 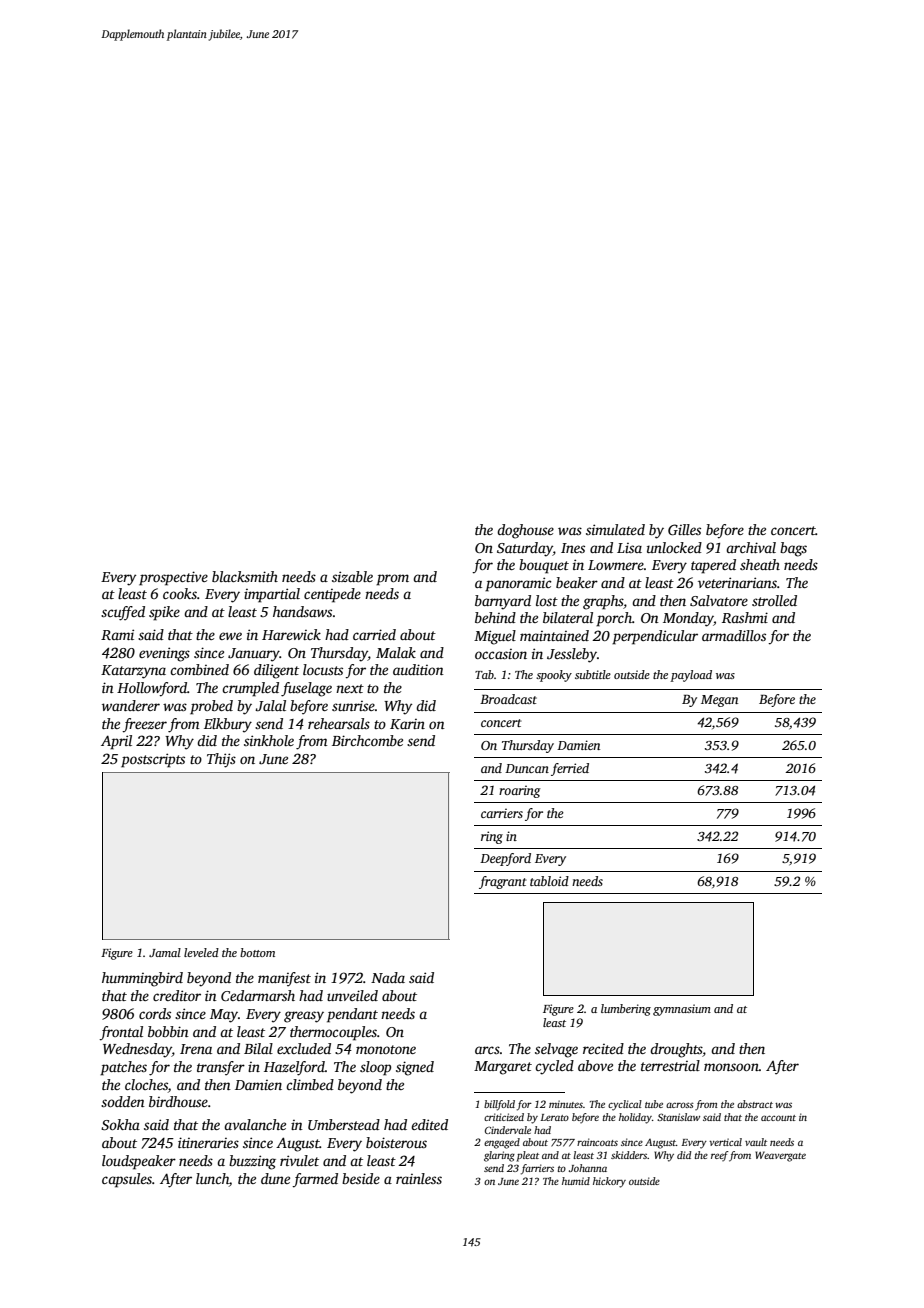 I want to click on tabloid, so click(x=549, y=881).
